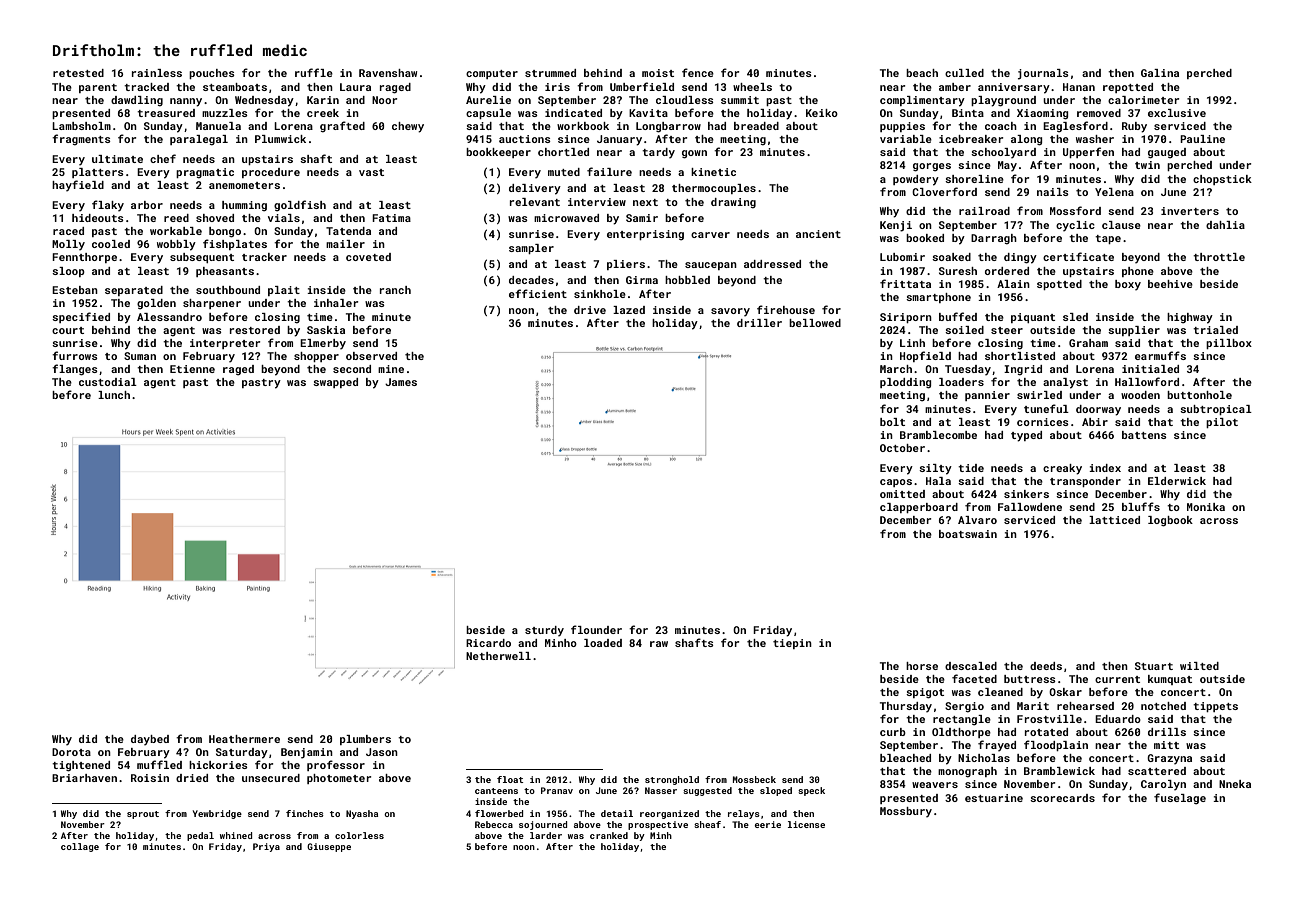  What do you see at coordinates (335, 383) in the screenshot?
I see `swapped` at bounding box center [335, 383].
